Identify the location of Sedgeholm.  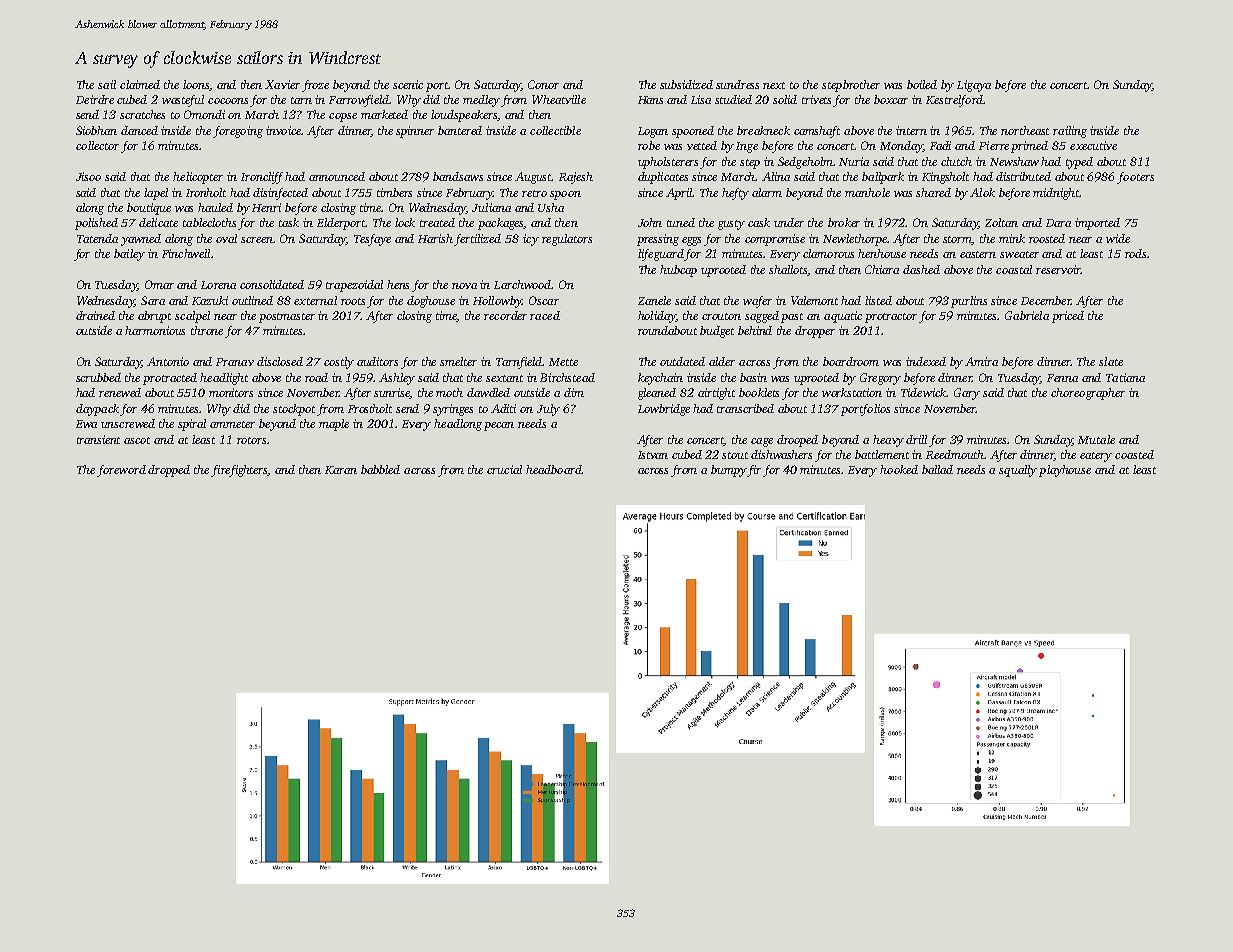
(805, 163).
